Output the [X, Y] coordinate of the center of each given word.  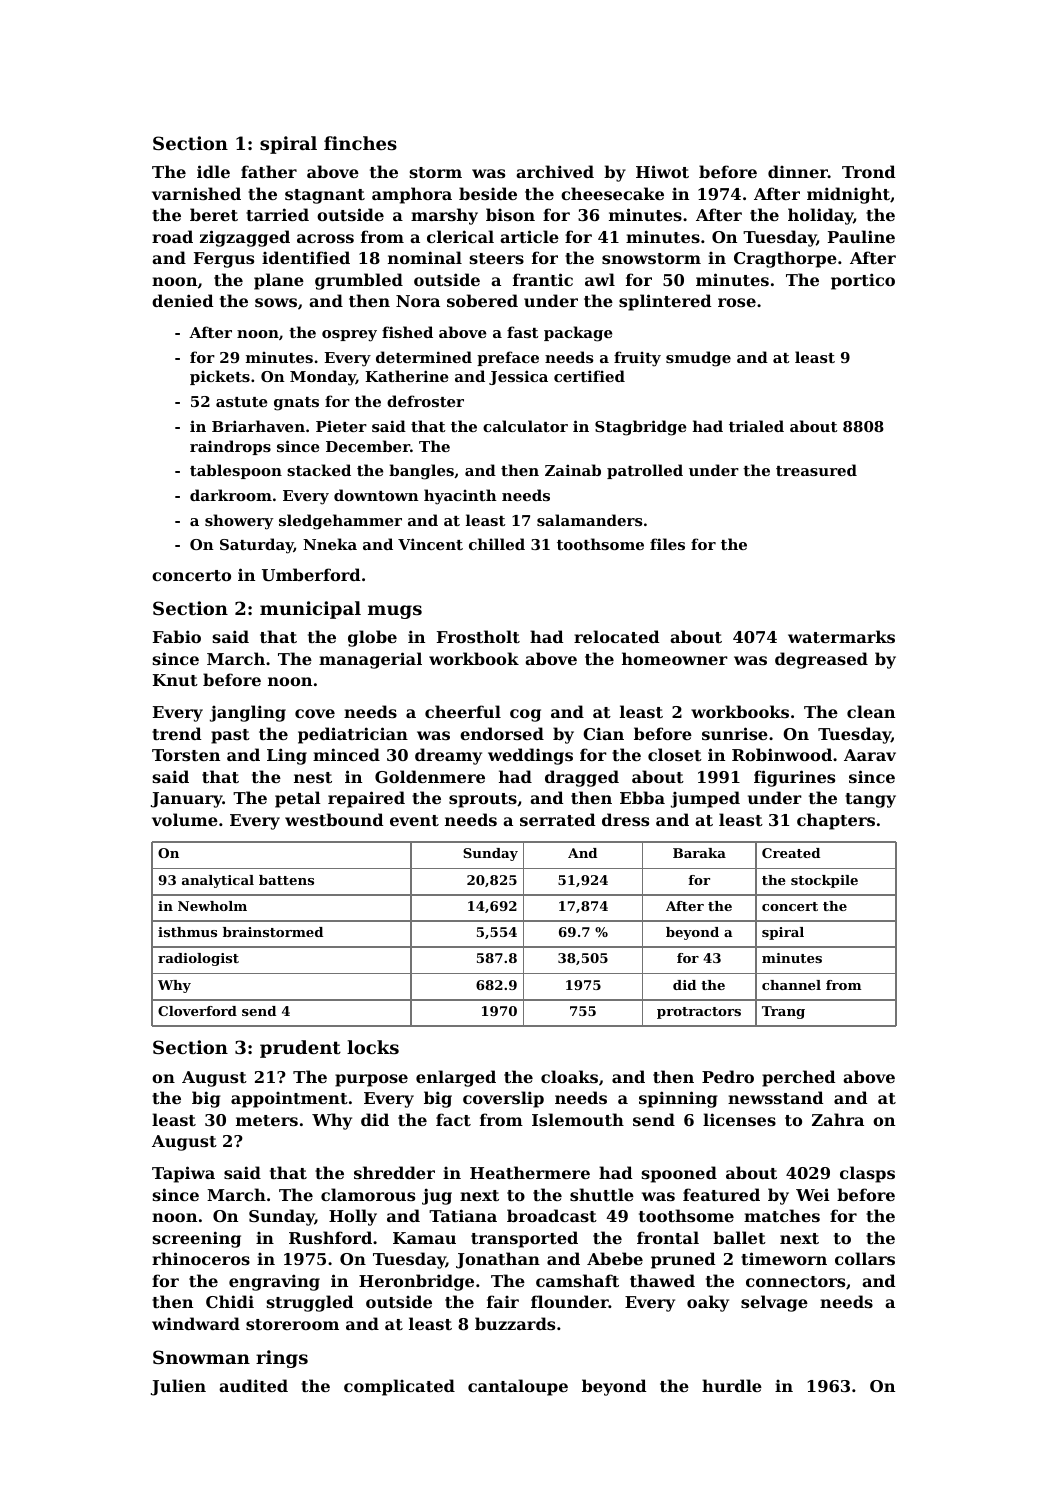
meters [267, 1120]
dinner [798, 171]
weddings [530, 756]
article [529, 236]
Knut [175, 680]
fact [453, 1119]
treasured [816, 470]
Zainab [573, 470]
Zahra [838, 1119]
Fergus [224, 260]
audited [253, 1385]
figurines [794, 778]
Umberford [311, 574]
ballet [739, 1237]
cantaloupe [518, 1387]
